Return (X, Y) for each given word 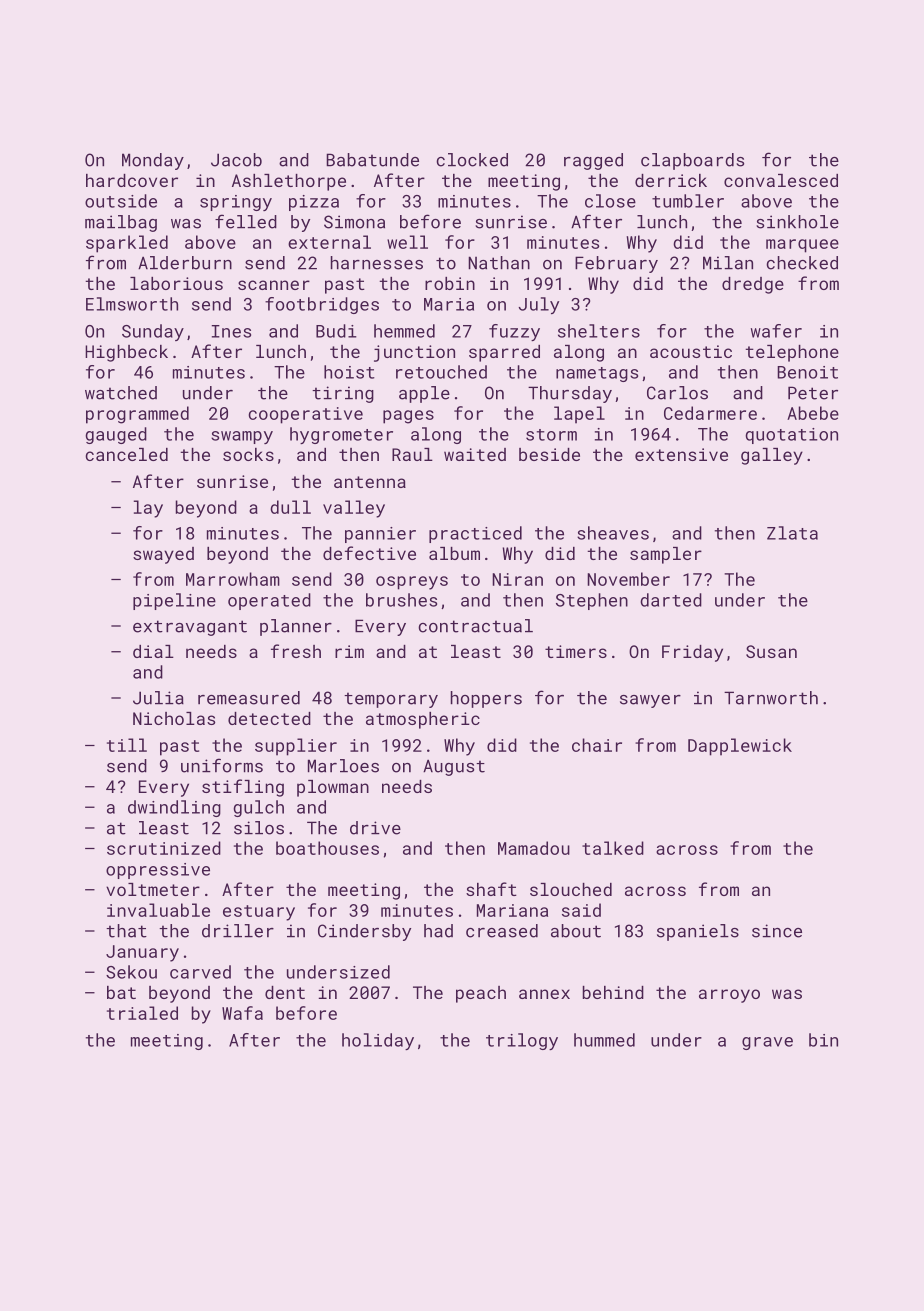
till (127, 745)
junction (414, 353)
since (777, 931)
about (576, 931)
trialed (142, 1013)
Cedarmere (710, 413)
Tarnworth (771, 698)
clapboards (692, 161)
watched (121, 393)
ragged (593, 161)
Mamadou (534, 848)
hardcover (132, 180)
